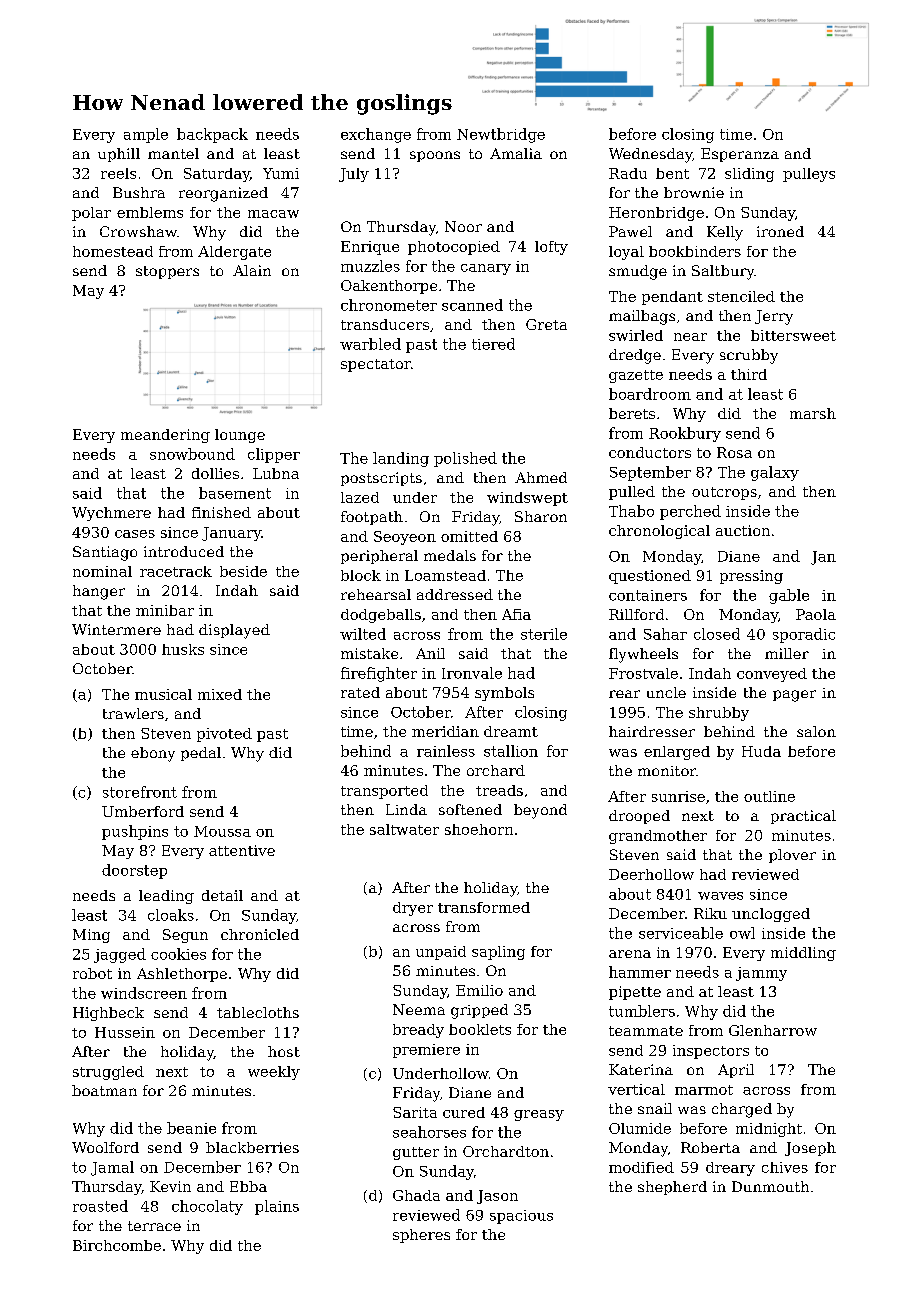 The height and width of the screenshot is (1316, 908). I want to click on owl, so click(742, 933).
